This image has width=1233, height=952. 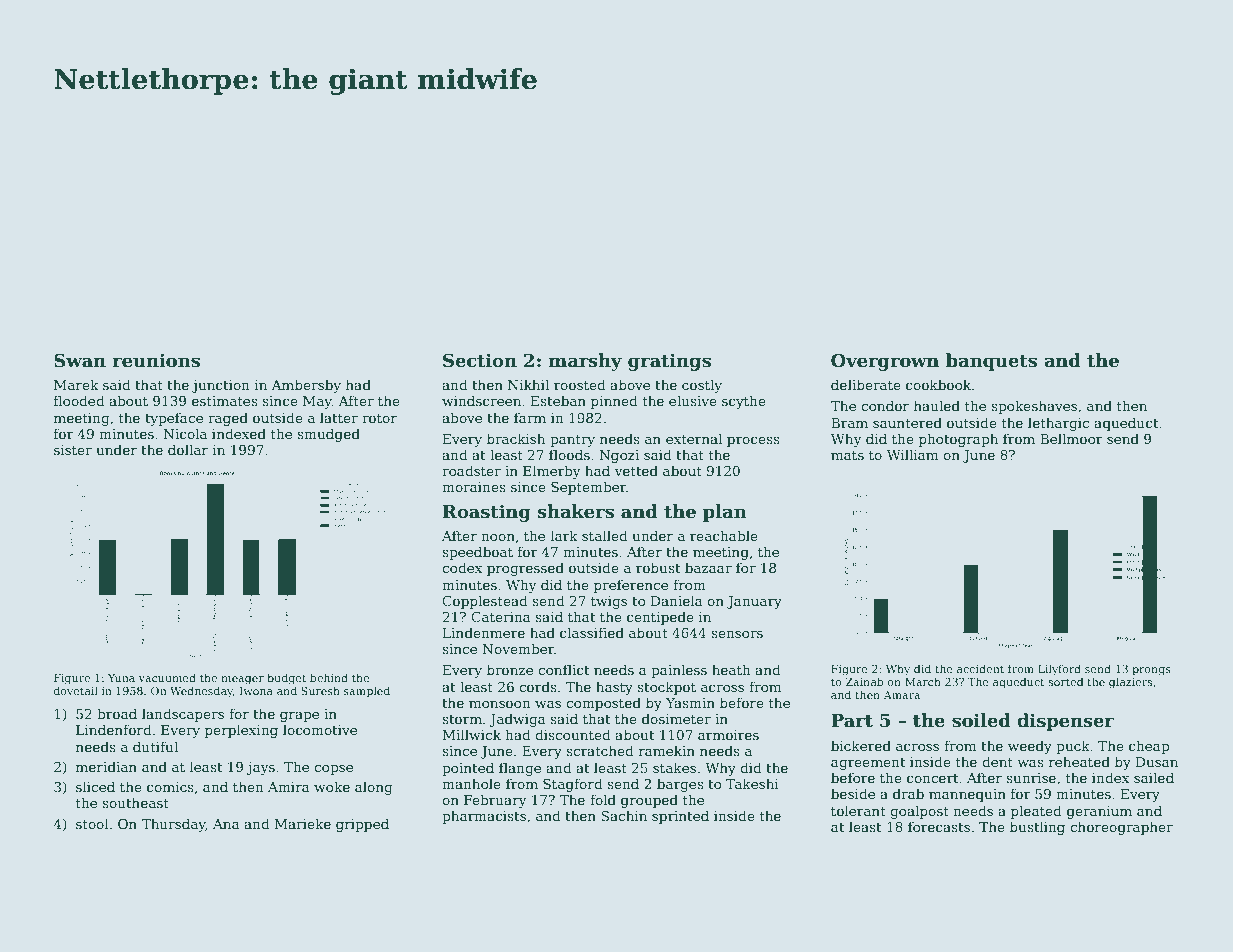 I want to click on Caterina, so click(x=501, y=617).
